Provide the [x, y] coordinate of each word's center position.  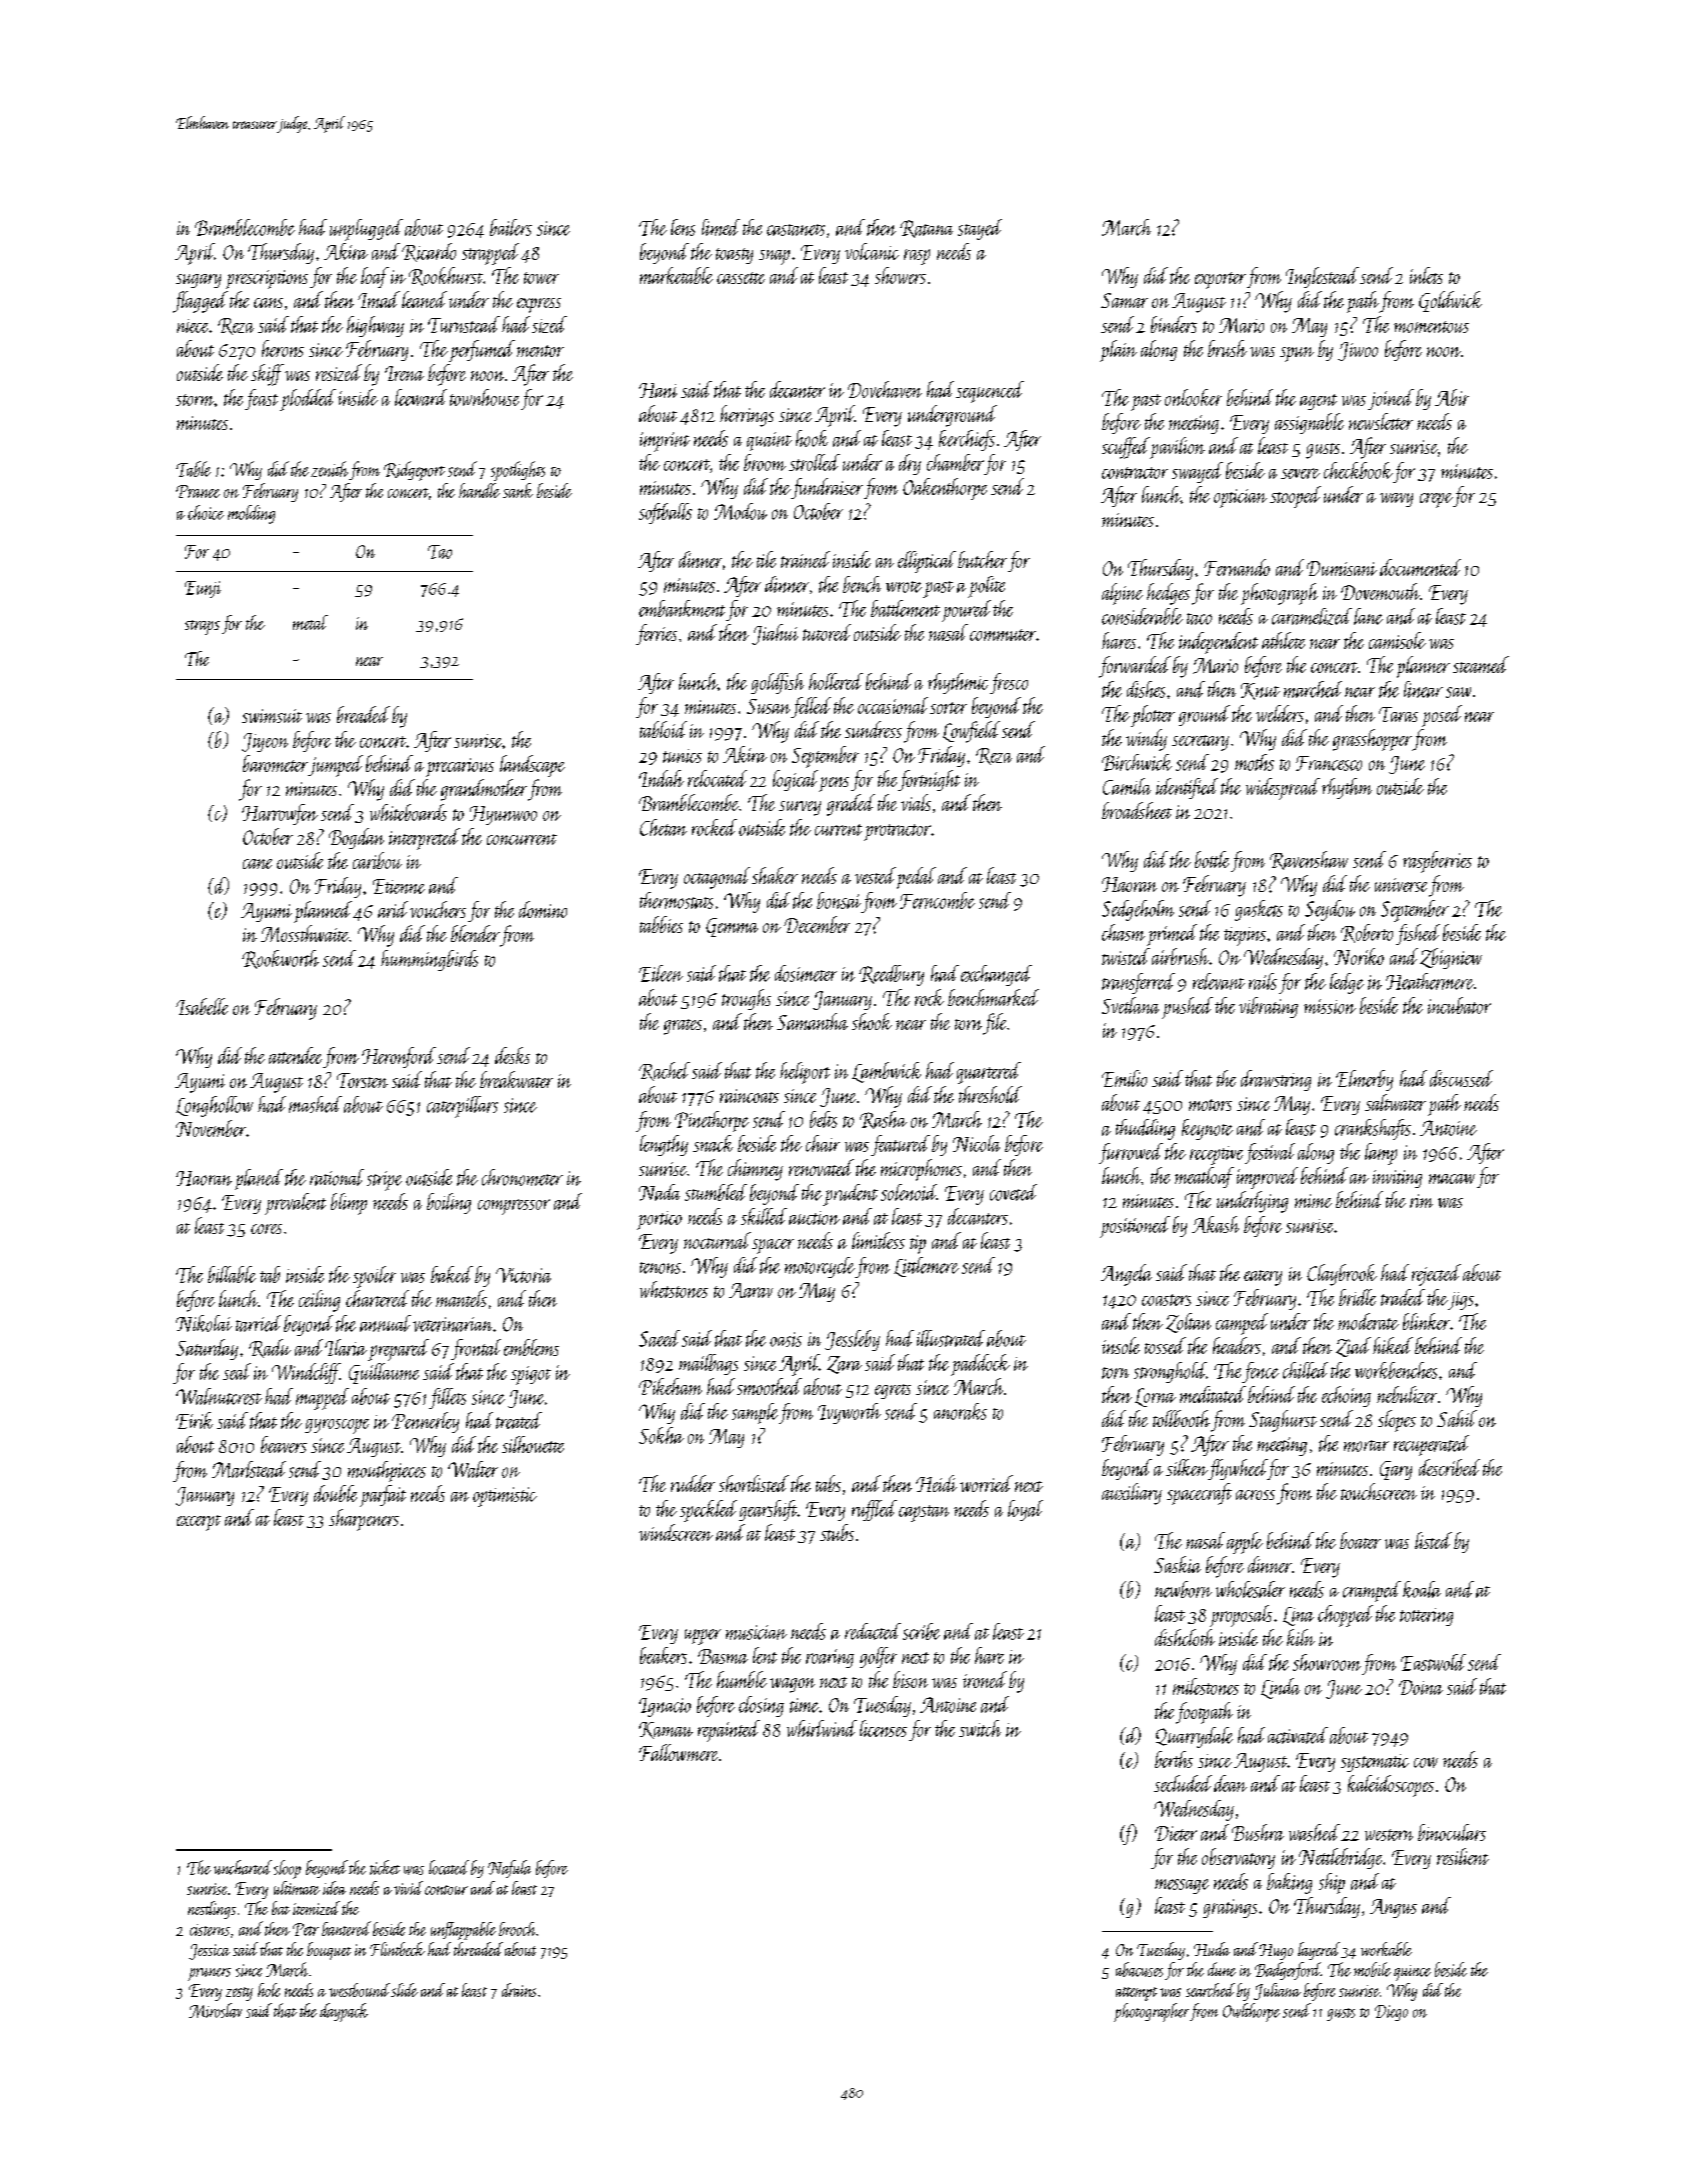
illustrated [951, 1338]
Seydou [1330, 910]
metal [310, 622]
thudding [1145, 1129]
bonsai [839, 900]
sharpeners [364, 1520]
